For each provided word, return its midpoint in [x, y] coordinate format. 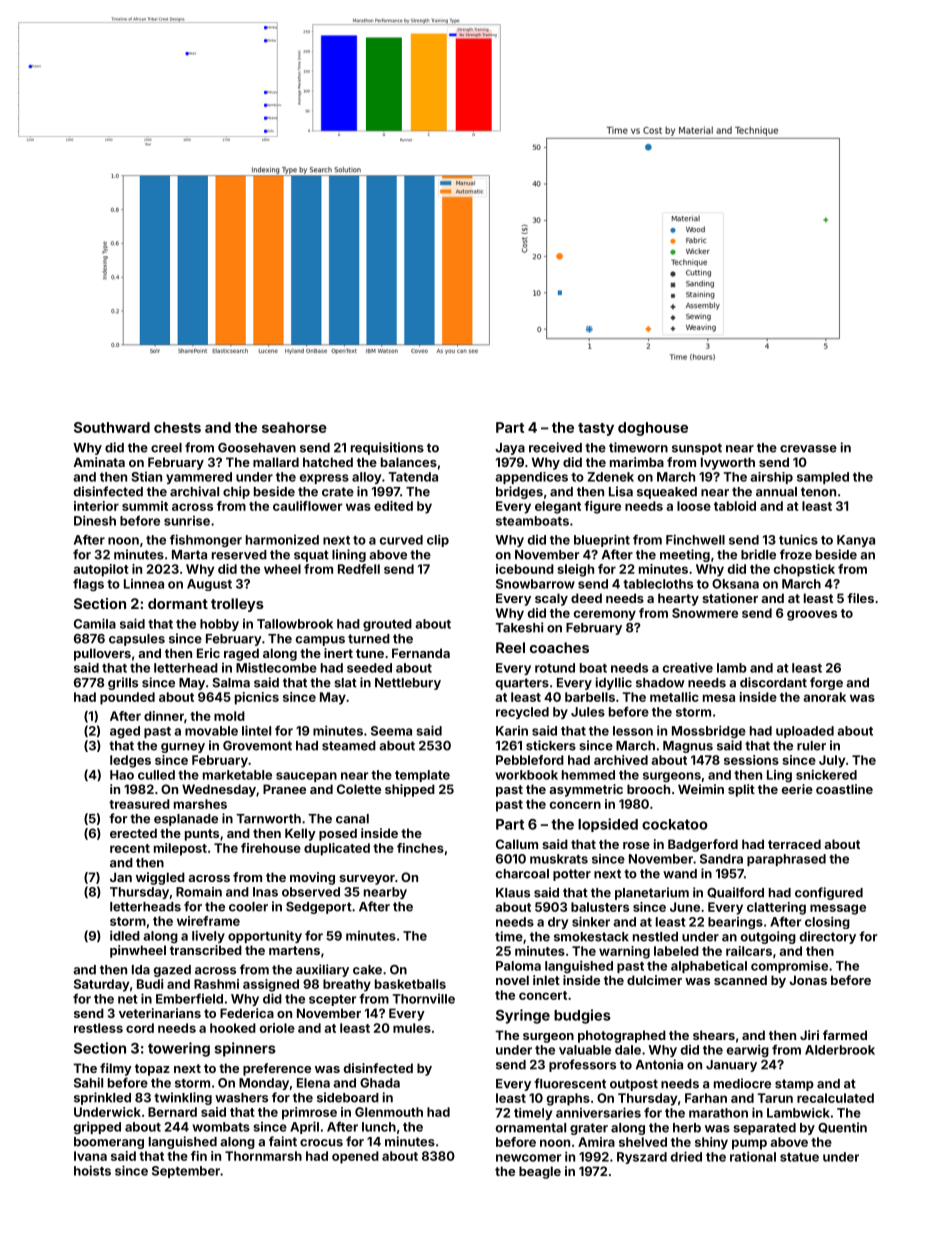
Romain [199, 892]
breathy [347, 985]
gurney [183, 748]
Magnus [688, 747]
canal [352, 819]
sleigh [575, 570]
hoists [92, 1170]
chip [236, 492]
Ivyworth [728, 463]
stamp [794, 1085]
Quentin [842, 1127]
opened [355, 1157]
